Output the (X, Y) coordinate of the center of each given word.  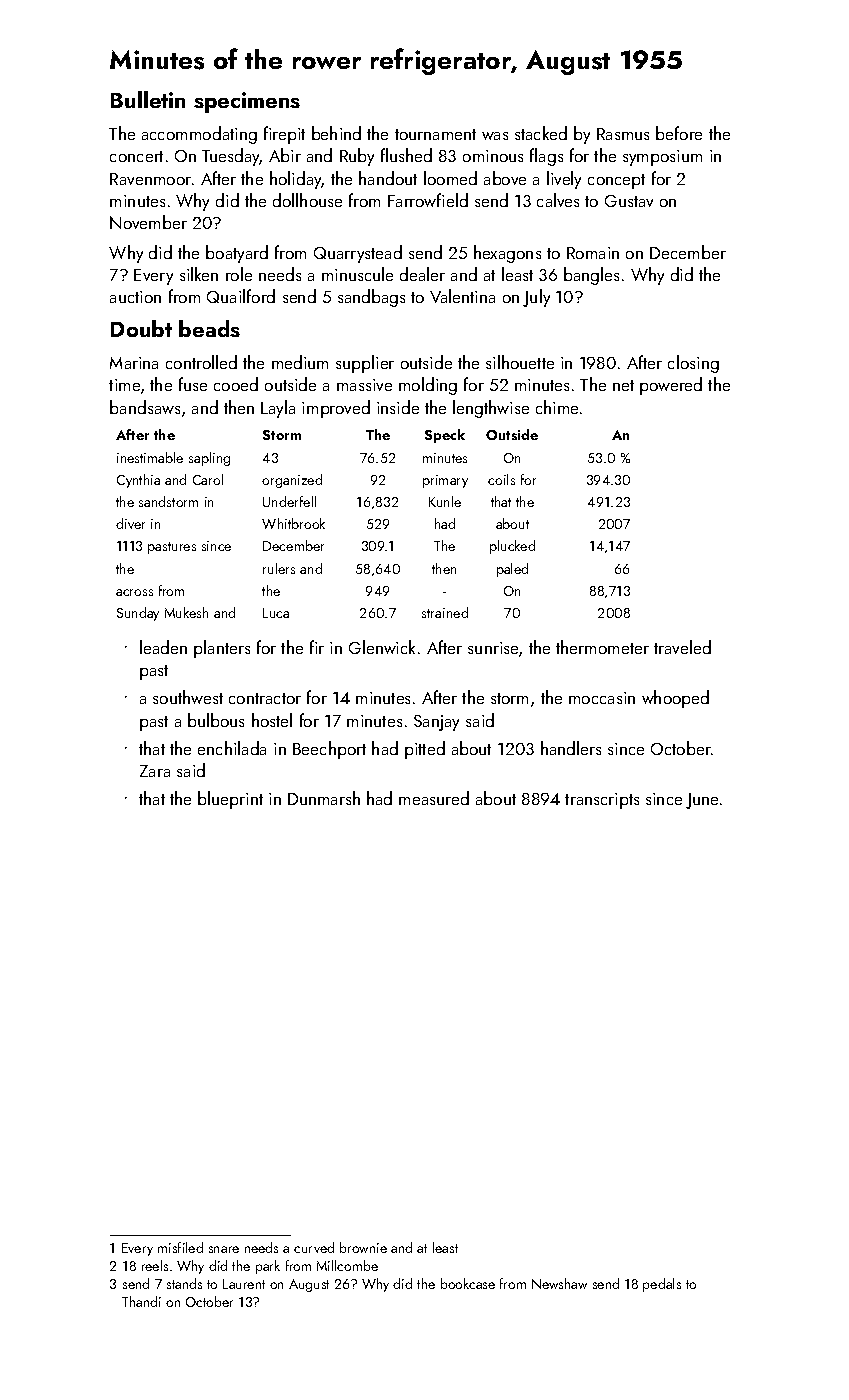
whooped (675, 699)
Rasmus (623, 134)
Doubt (141, 328)
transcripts (602, 801)
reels (155, 1265)
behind (336, 133)
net (623, 385)
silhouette (520, 362)
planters (222, 649)
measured (434, 798)
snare (224, 1249)
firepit (284, 135)
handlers (571, 748)
